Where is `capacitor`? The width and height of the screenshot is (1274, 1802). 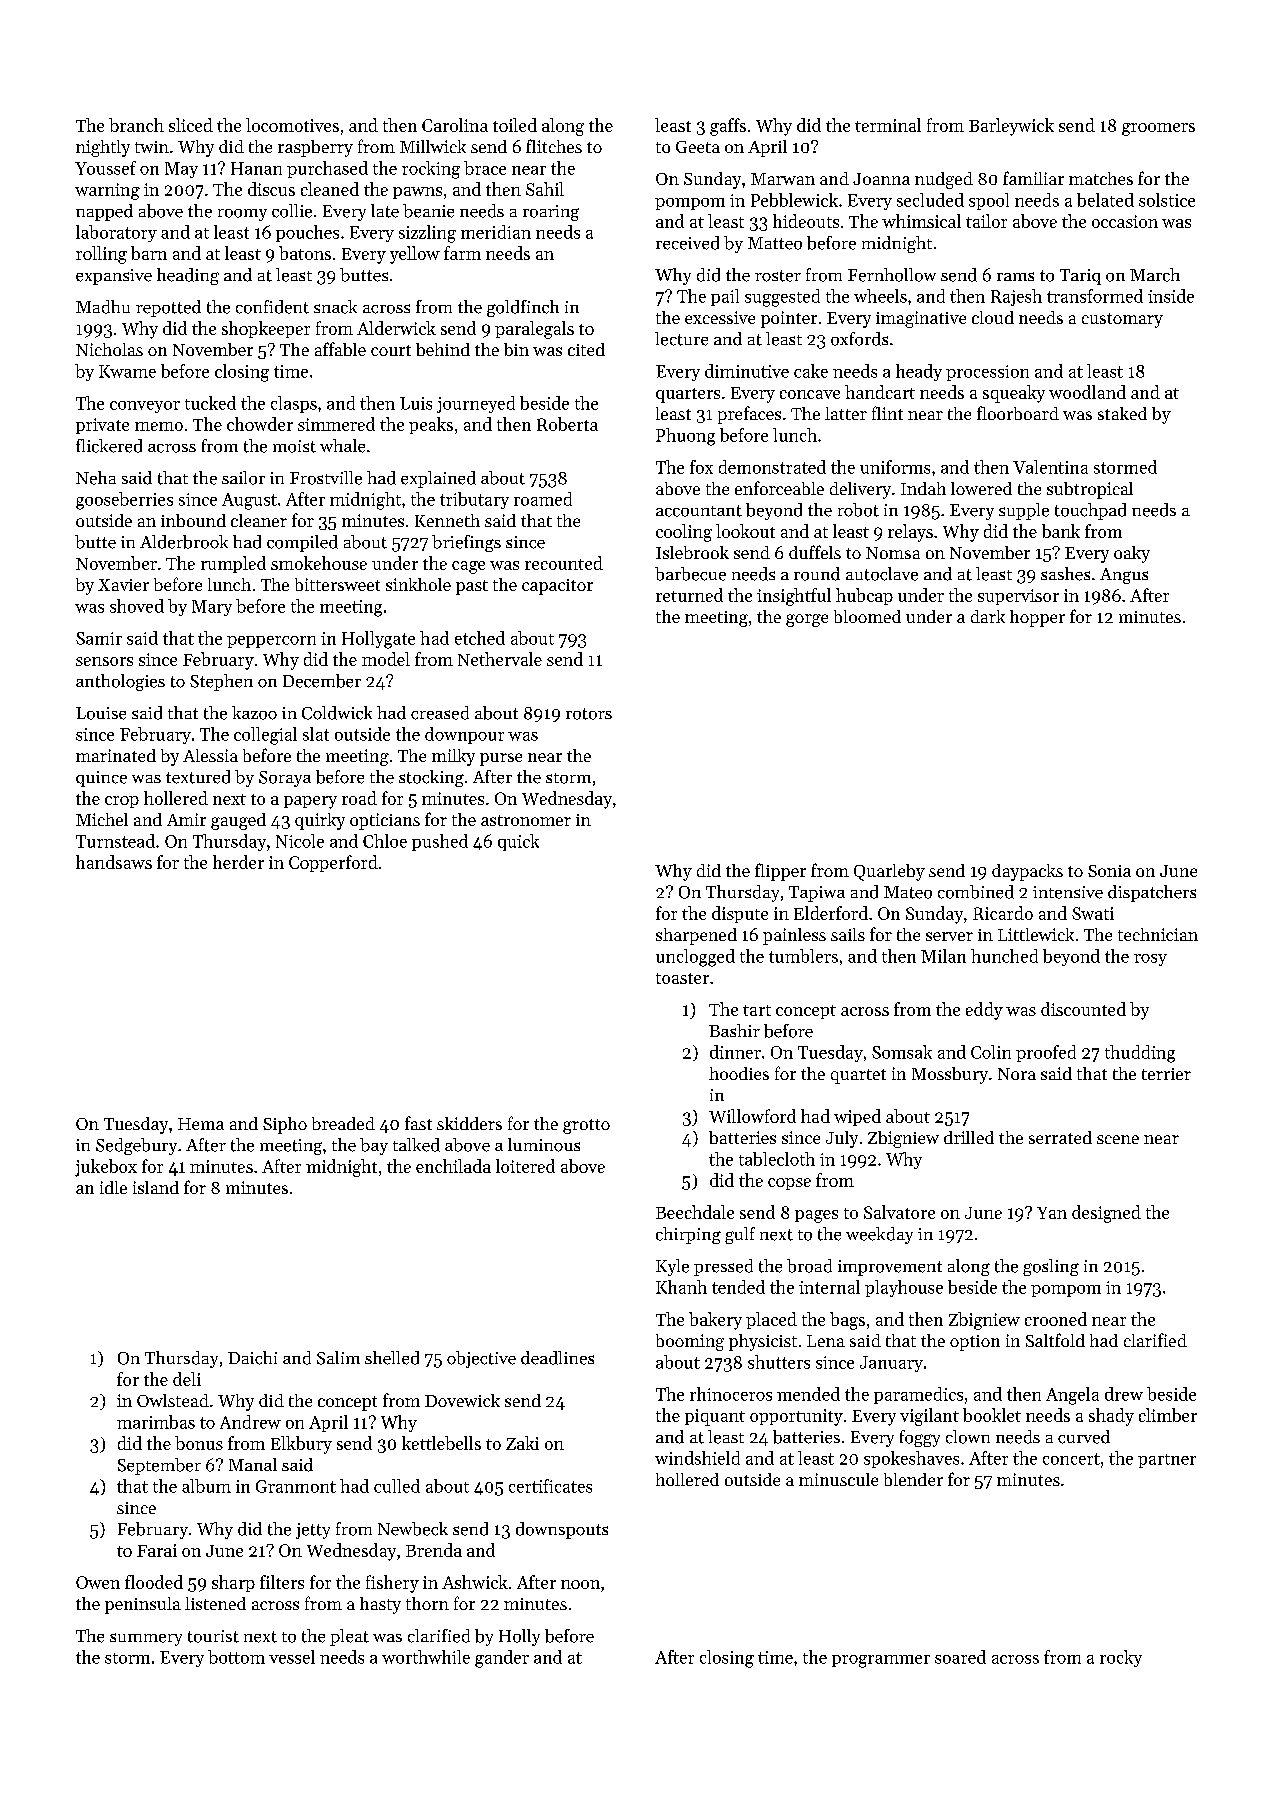 capacitor is located at coordinates (557, 587).
